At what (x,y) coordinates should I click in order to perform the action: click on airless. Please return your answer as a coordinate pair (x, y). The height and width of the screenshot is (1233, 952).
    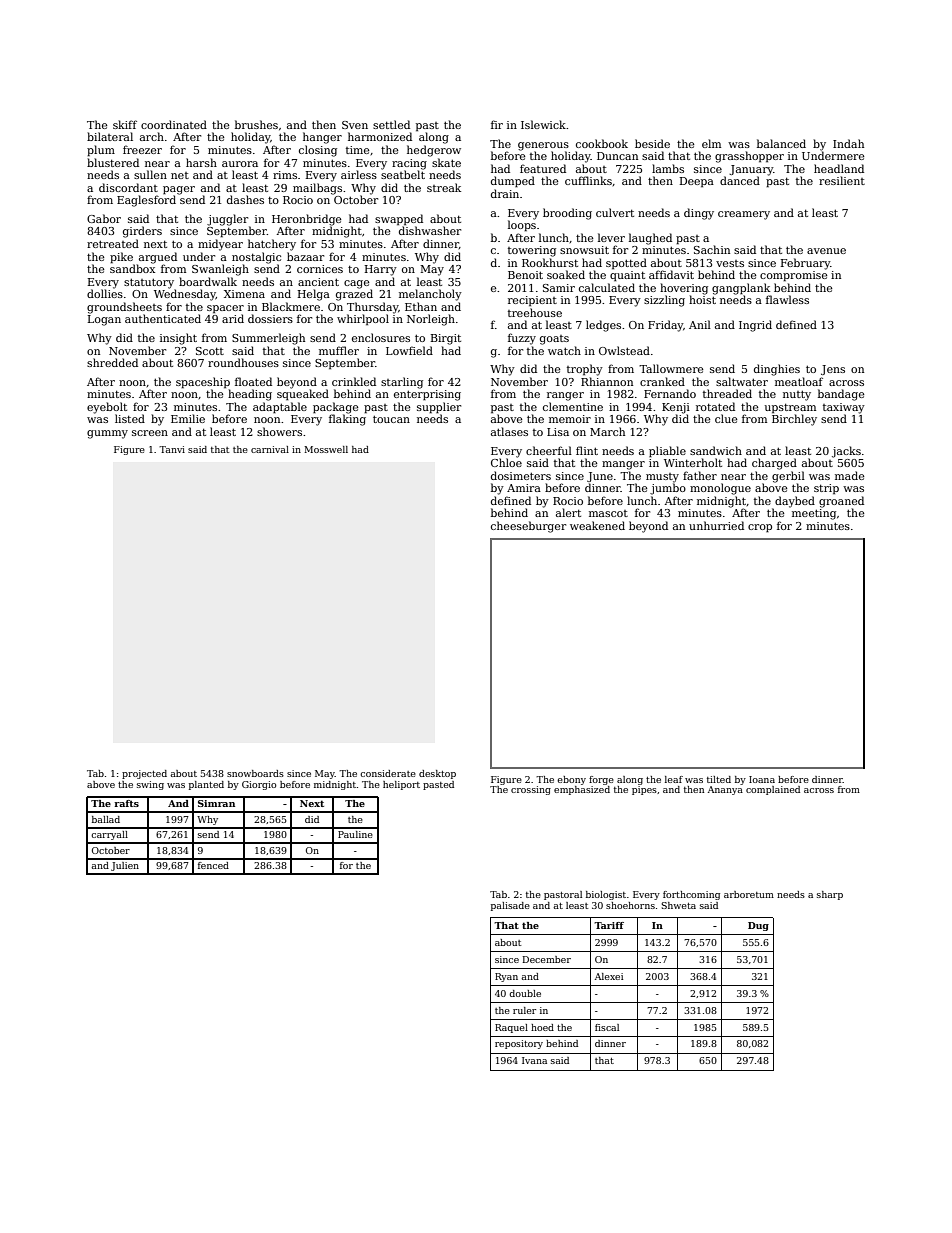
    Looking at the image, I should click on (359, 174).
